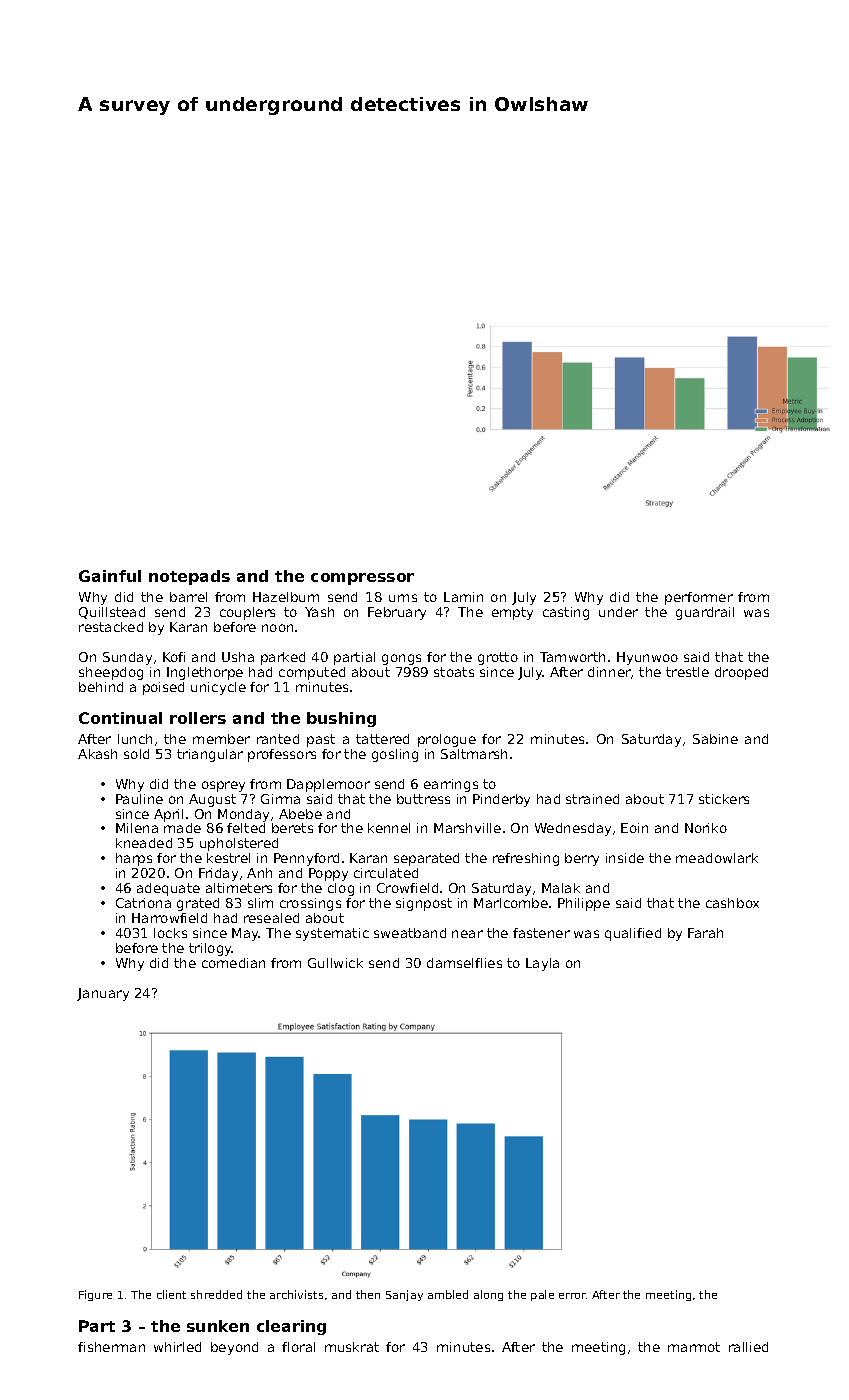  Describe the element at coordinates (705, 933) in the page. I see `Farah` at that location.
